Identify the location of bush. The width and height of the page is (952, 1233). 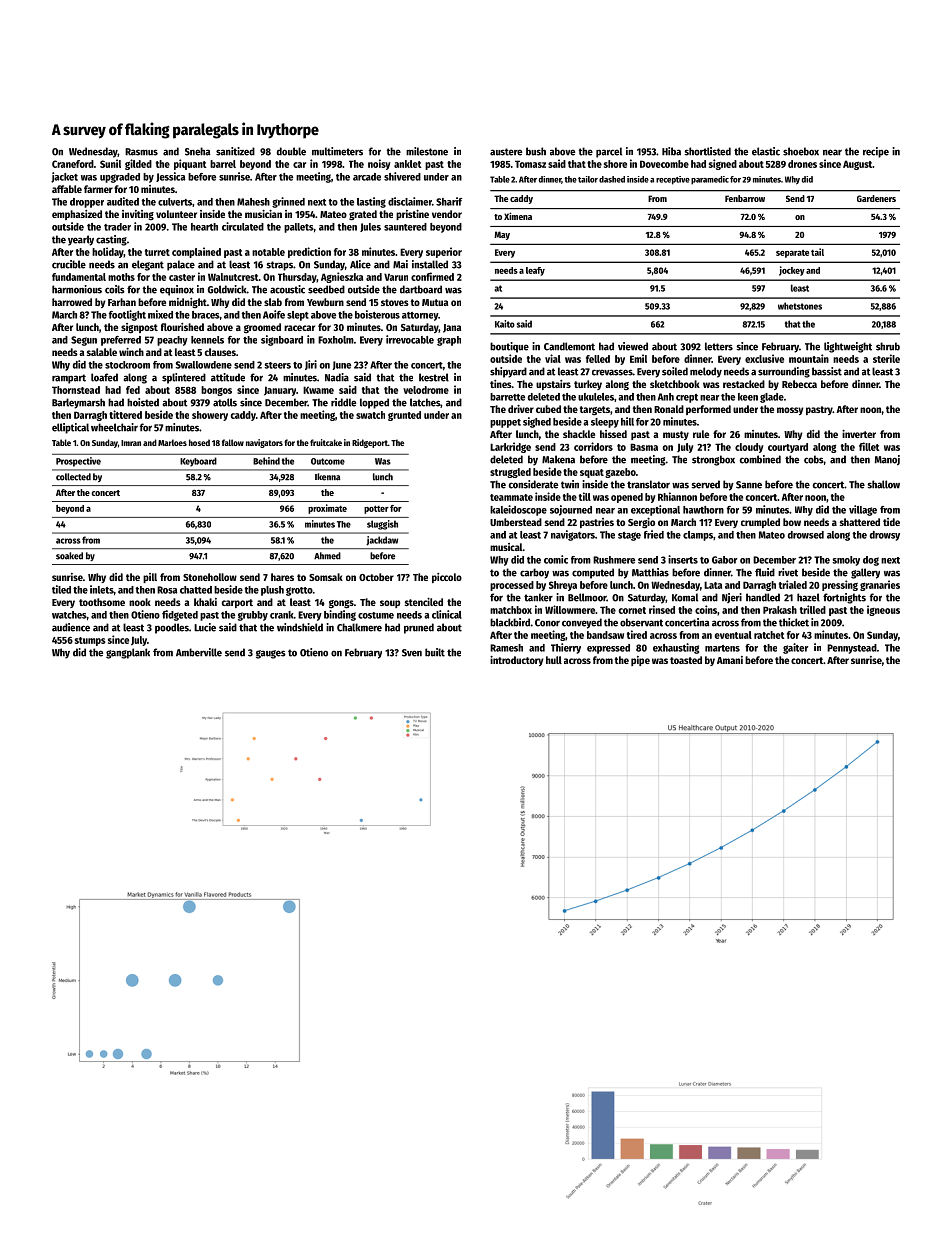
(536, 151).
